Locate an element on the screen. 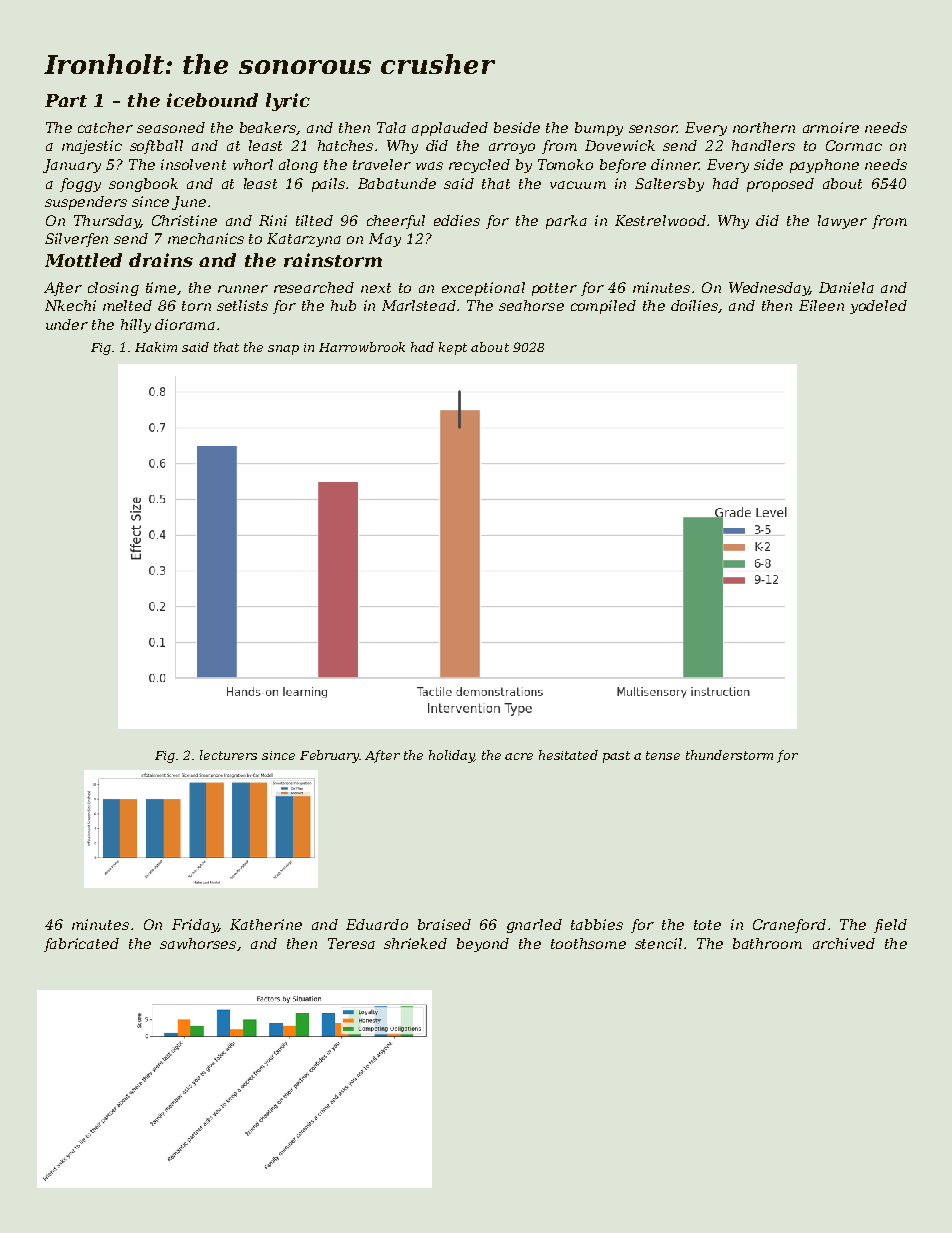  compiled is located at coordinates (603, 307).
